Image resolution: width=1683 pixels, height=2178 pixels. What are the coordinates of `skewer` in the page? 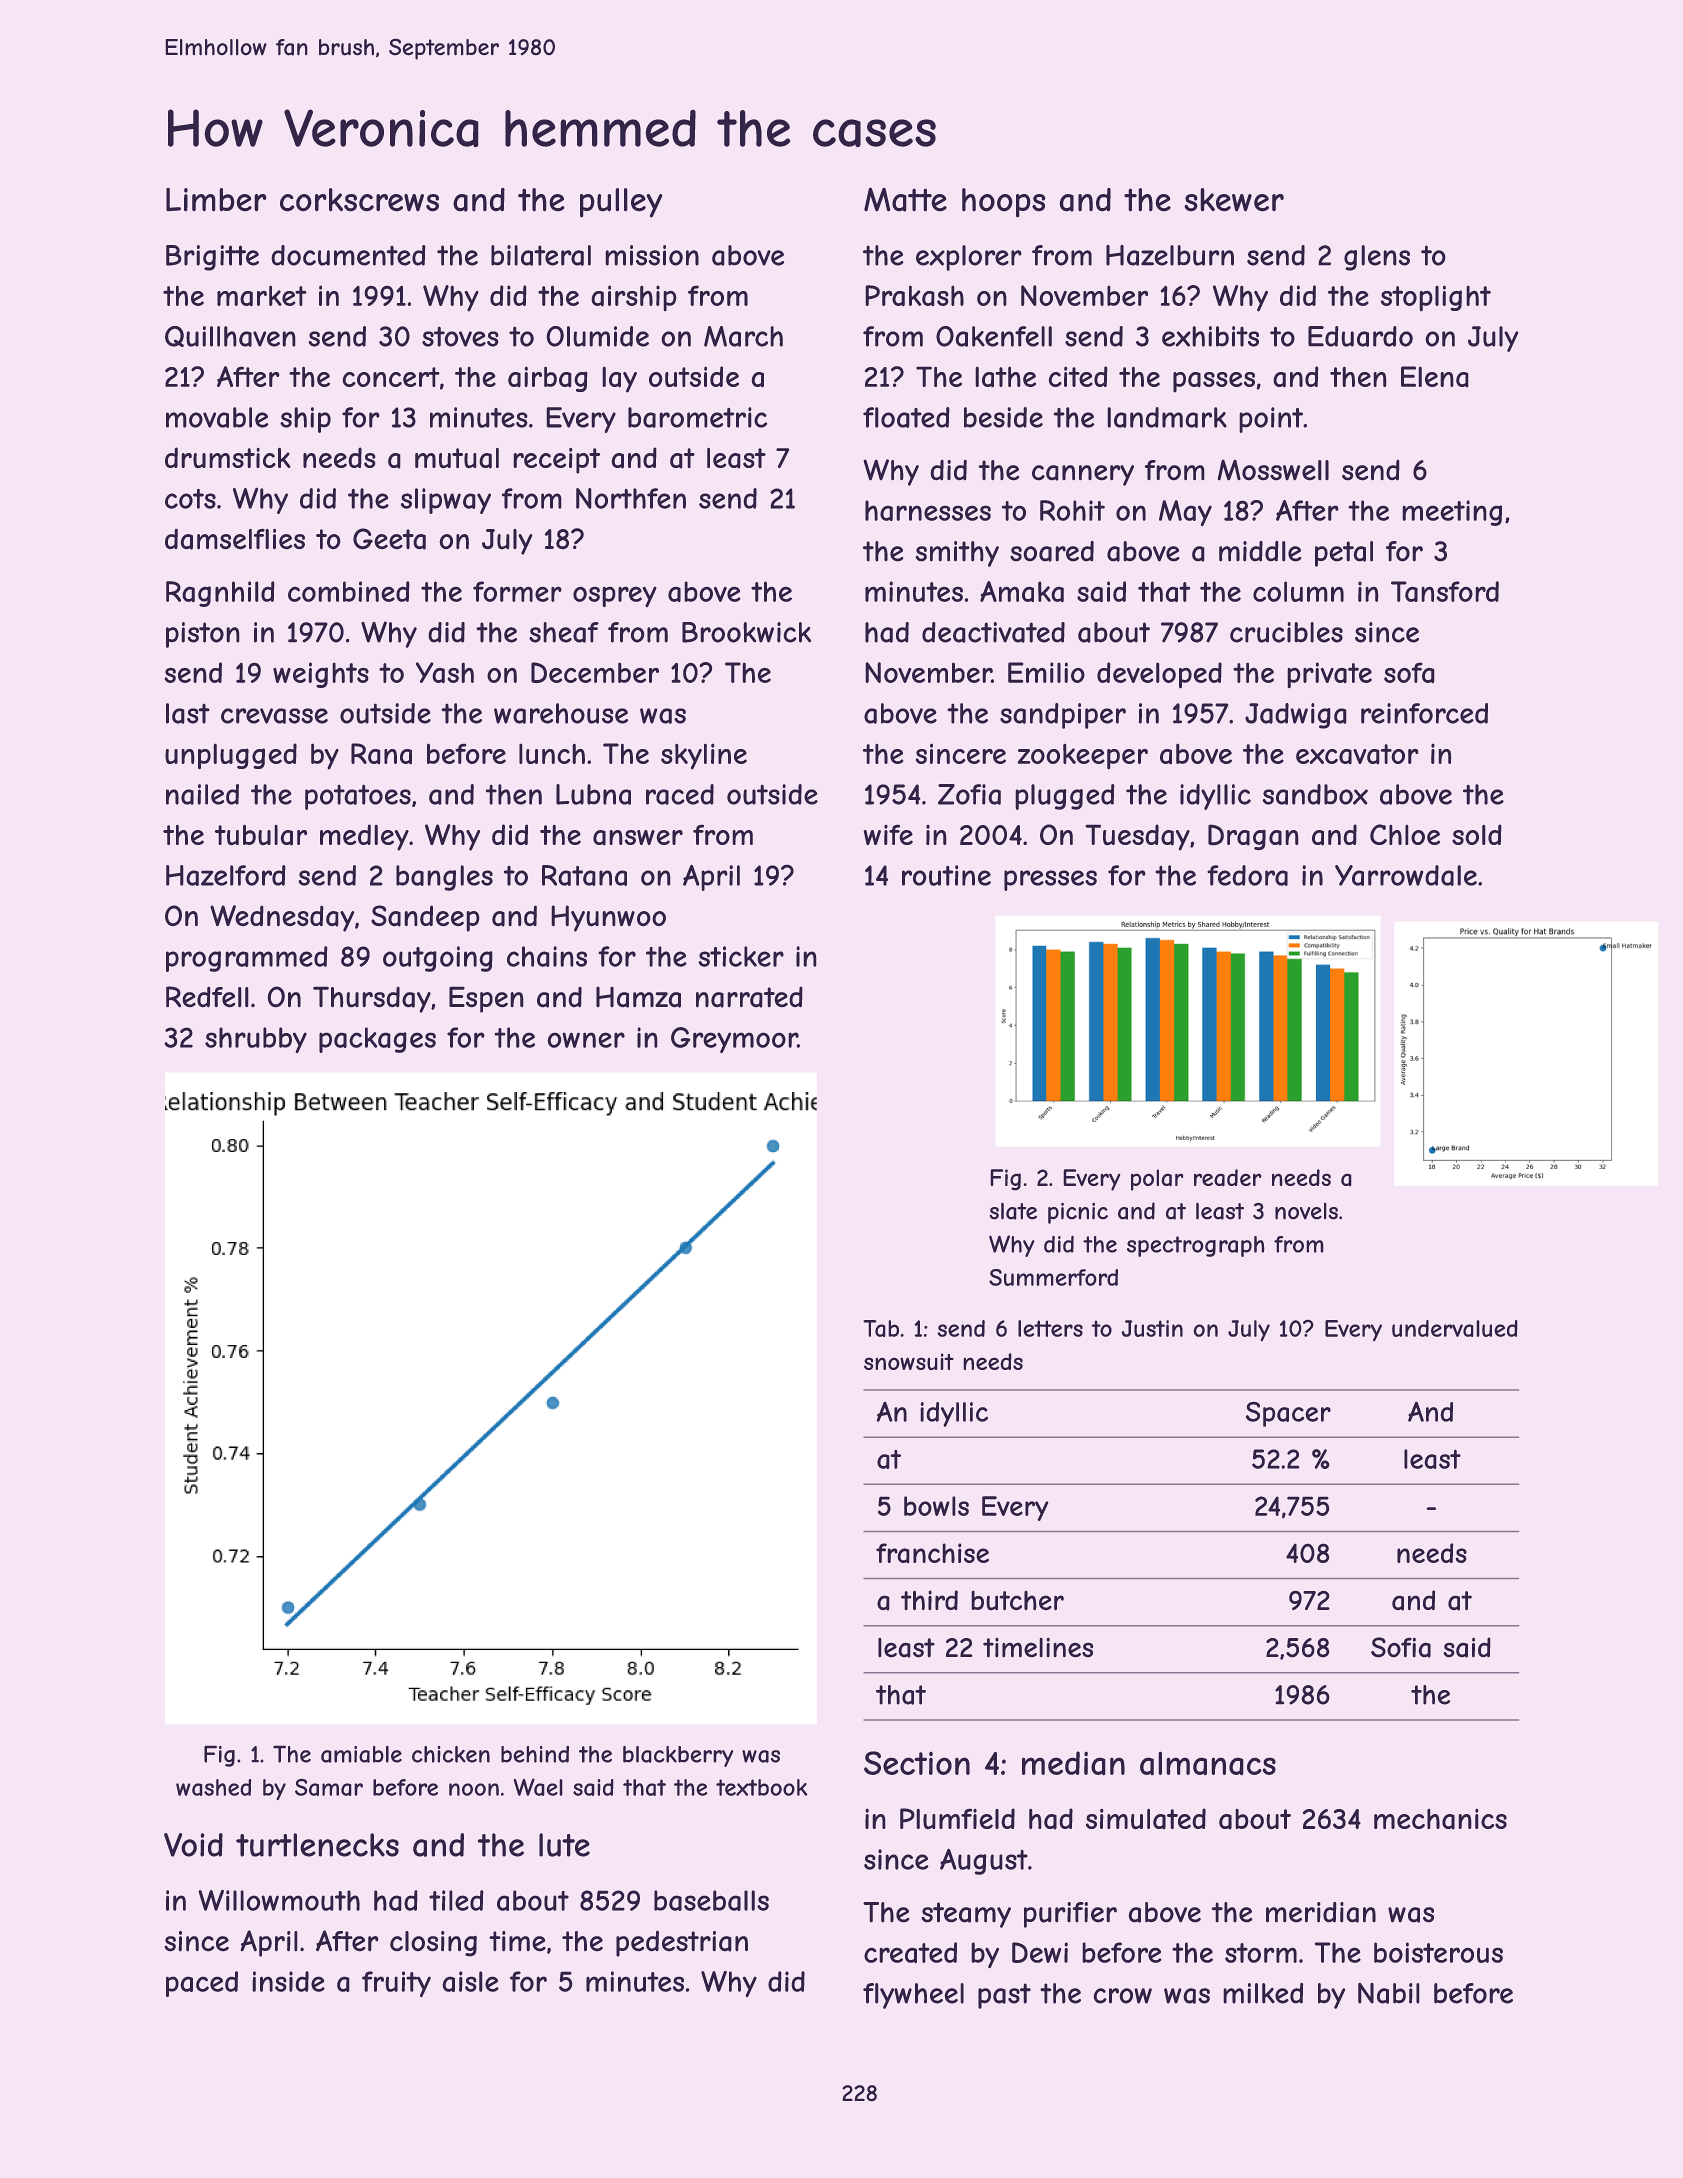 It's located at (1234, 200).
